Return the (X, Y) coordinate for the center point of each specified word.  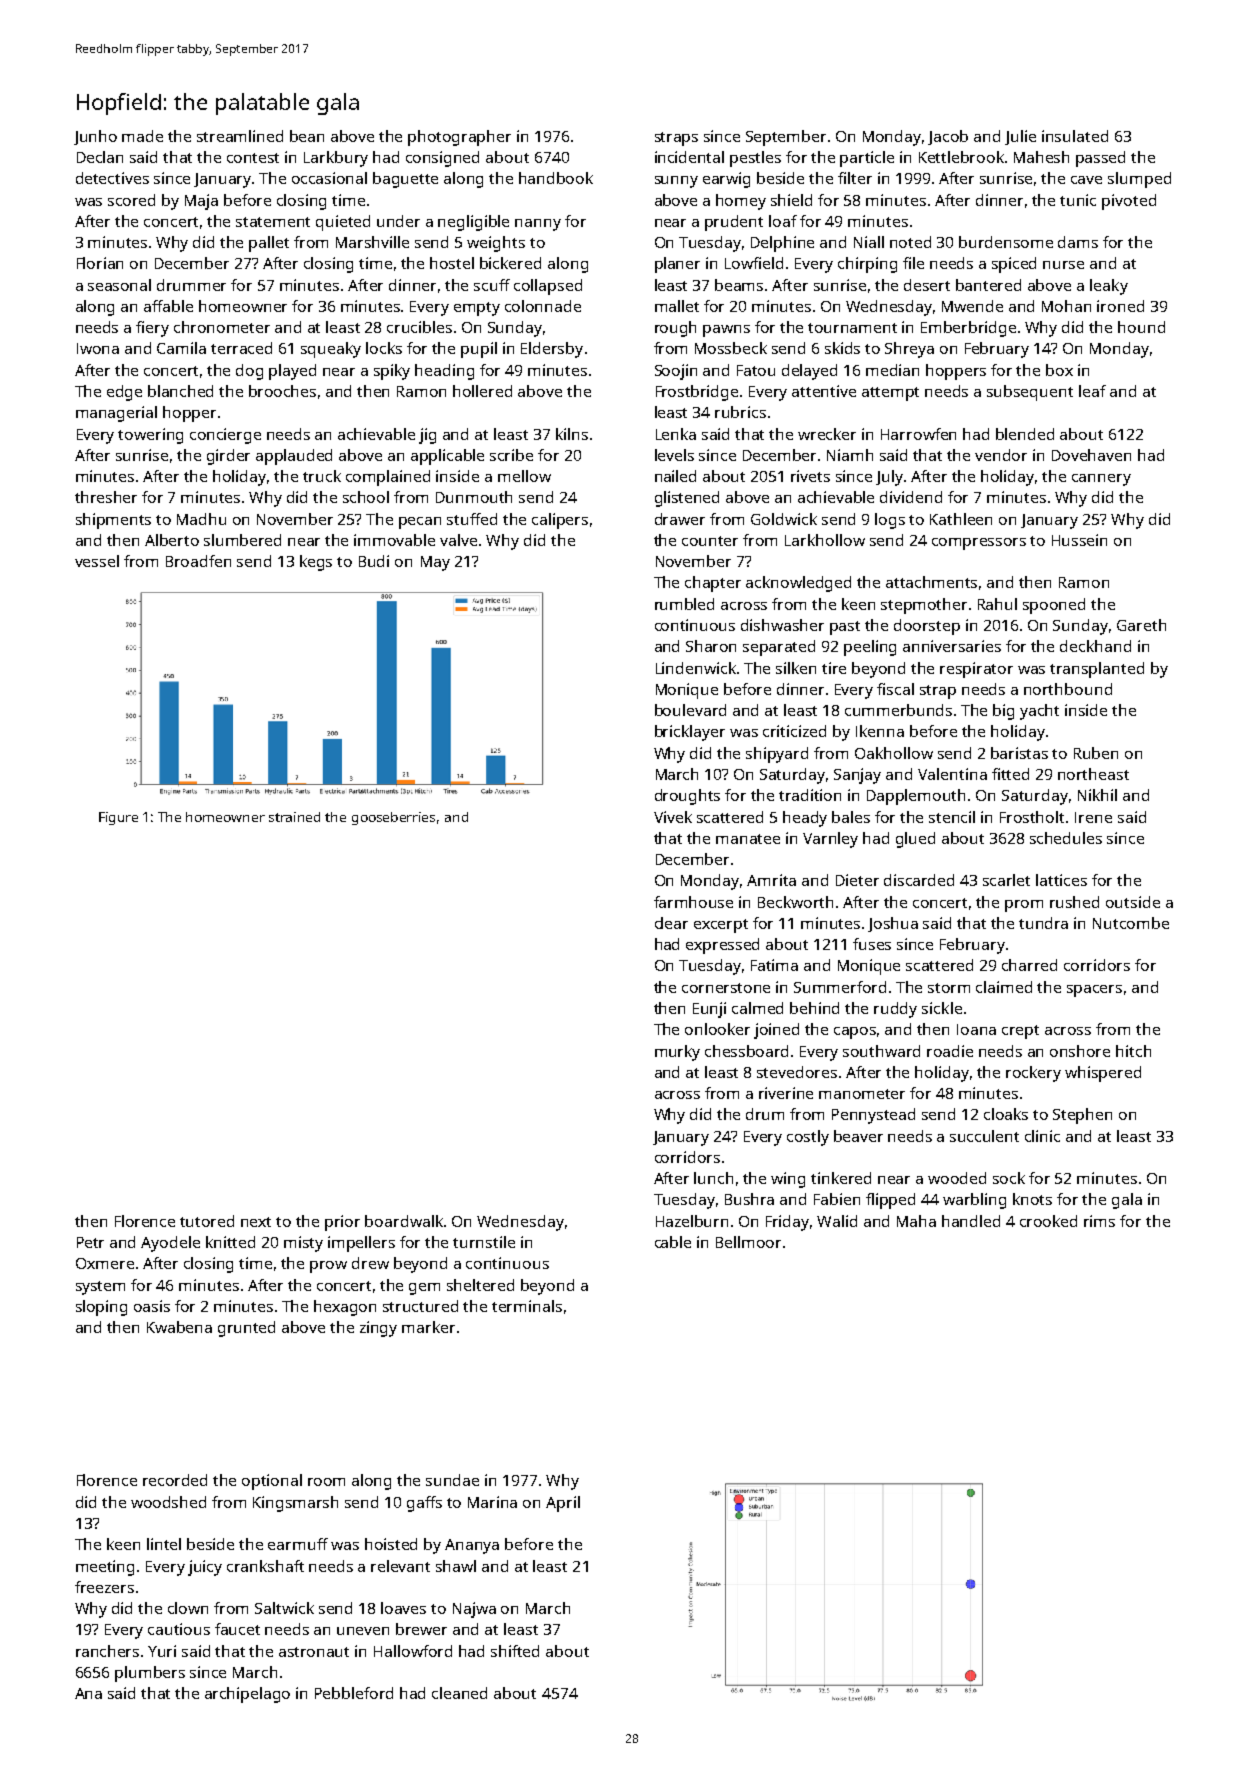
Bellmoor (748, 1242)
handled (971, 1221)
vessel (97, 561)
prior (342, 1223)
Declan (100, 157)
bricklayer (690, 733)
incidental (689, 157)
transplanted (1097, 670)
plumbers (150, 1674)
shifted (515, 1651)
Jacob (948, 137)
